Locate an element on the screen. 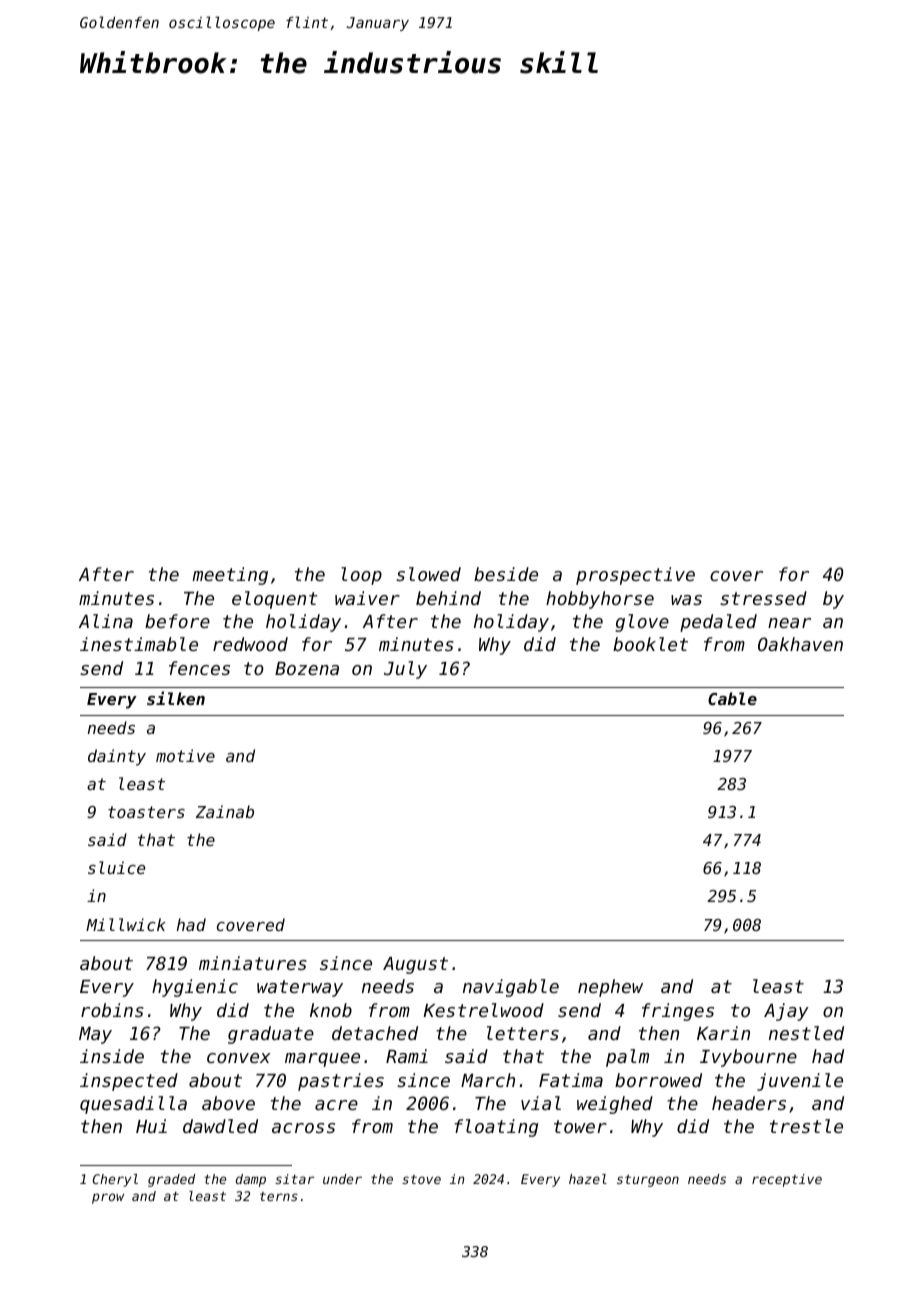 This screenshot has width=924, height=1314. nestled is located at coordinates (806, 1033).
